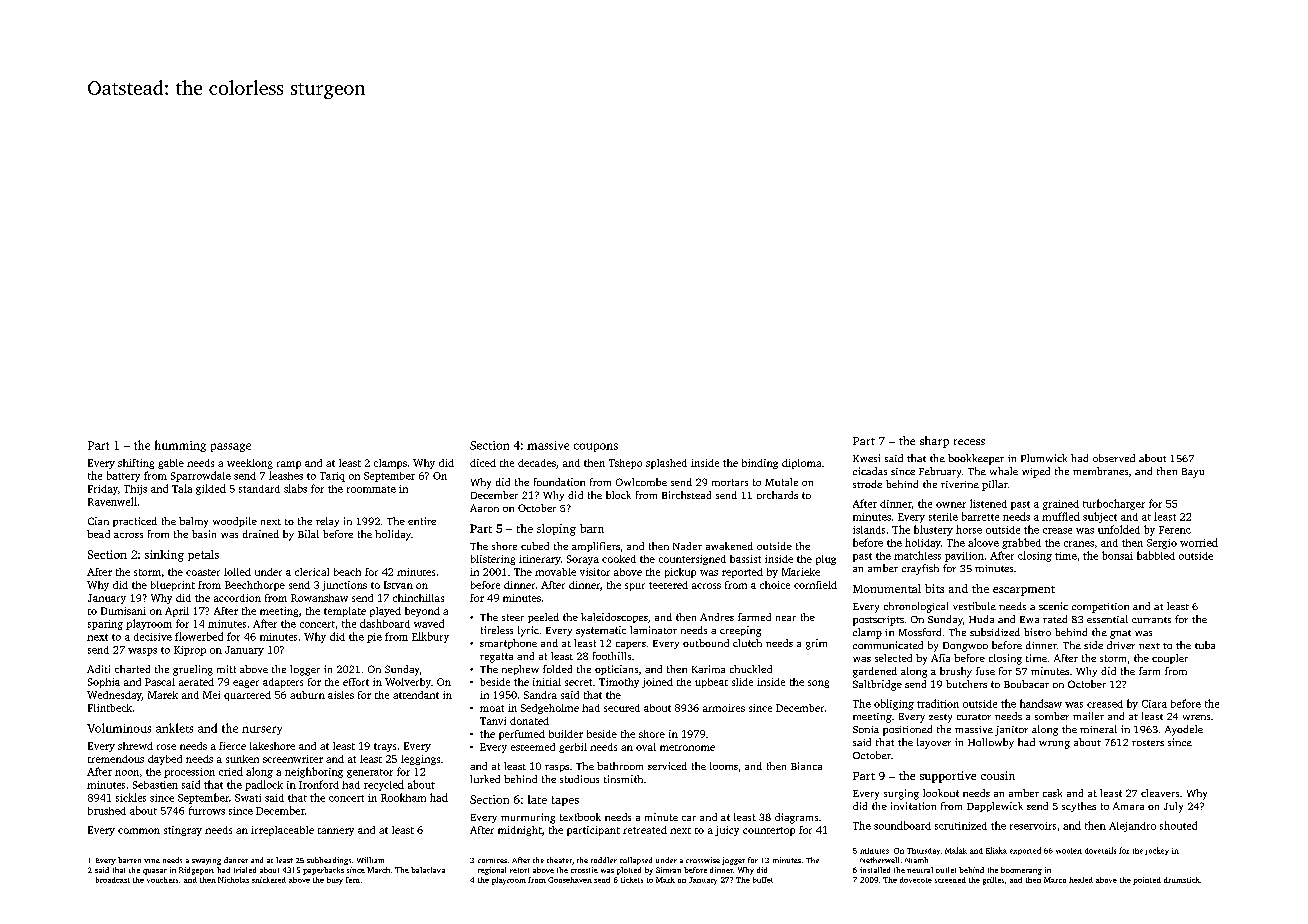 Image resolution: width=1308 pixels, height=924 pixels. Describe the element at coordinates (180, 446) in the screenshot. I see `humming` at that location.
